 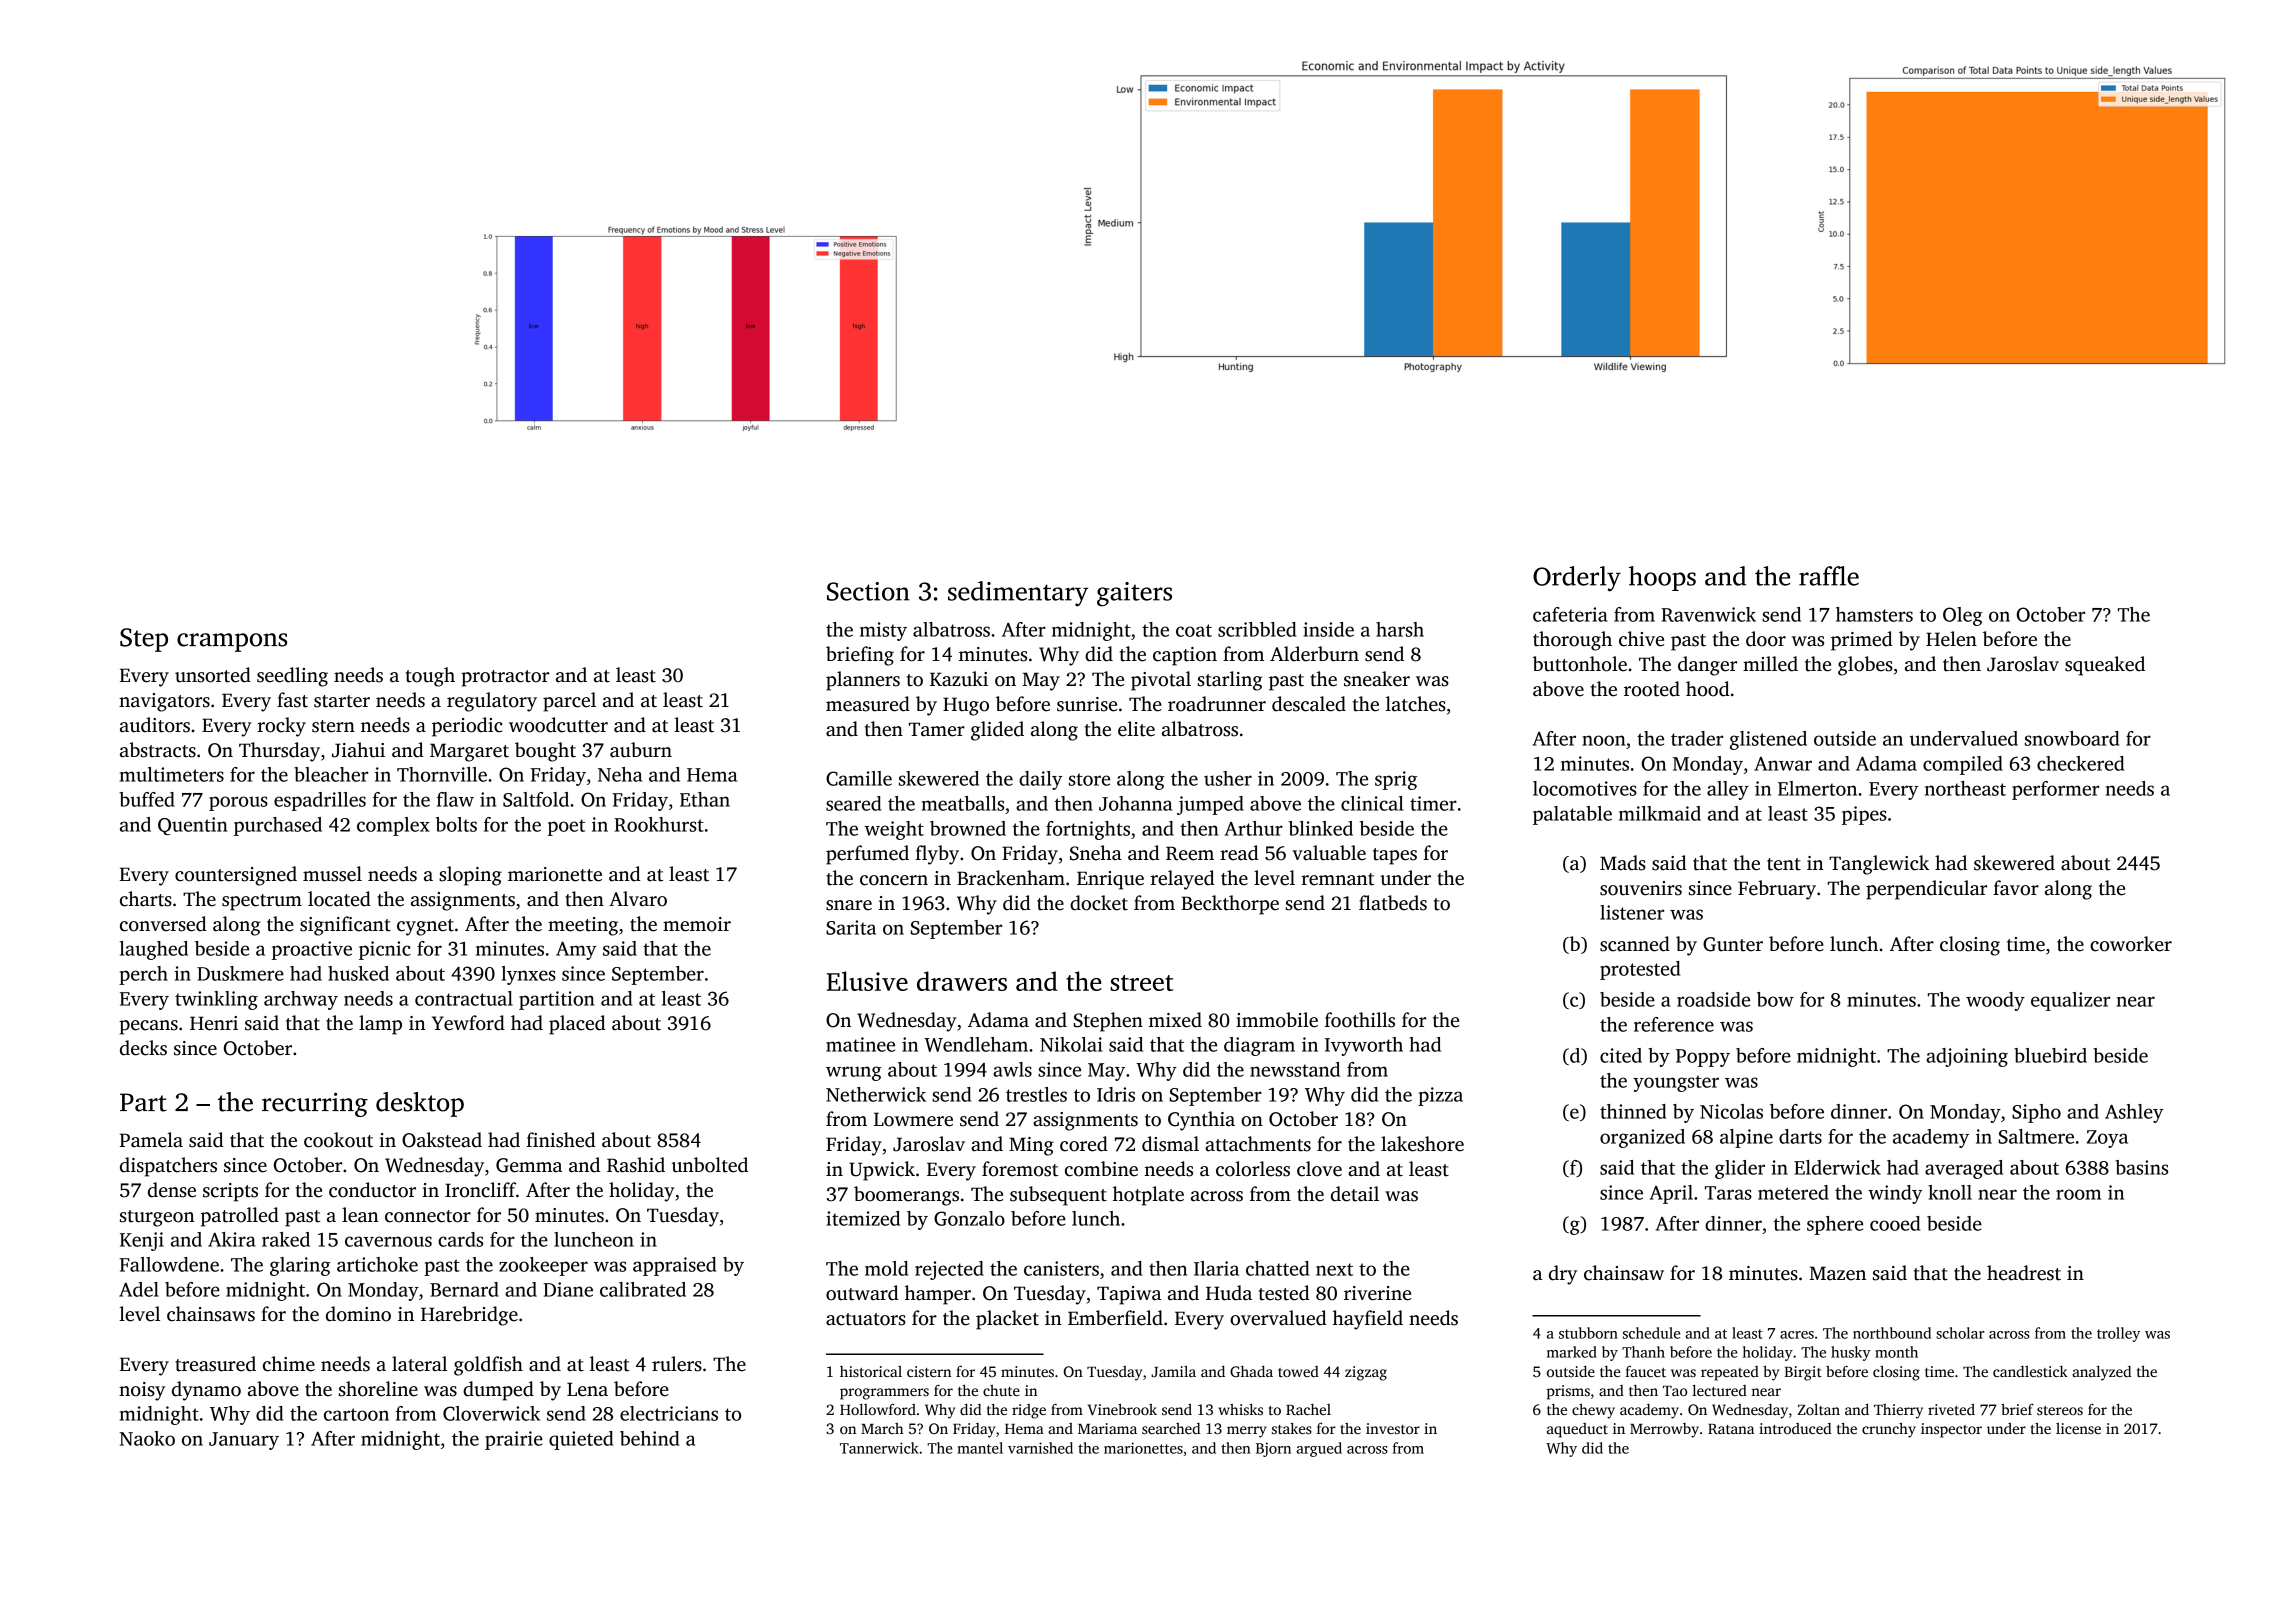 What do you see at coordinates (868, 591) in the image?
I see `Section` at bounding box center [868, 591].
